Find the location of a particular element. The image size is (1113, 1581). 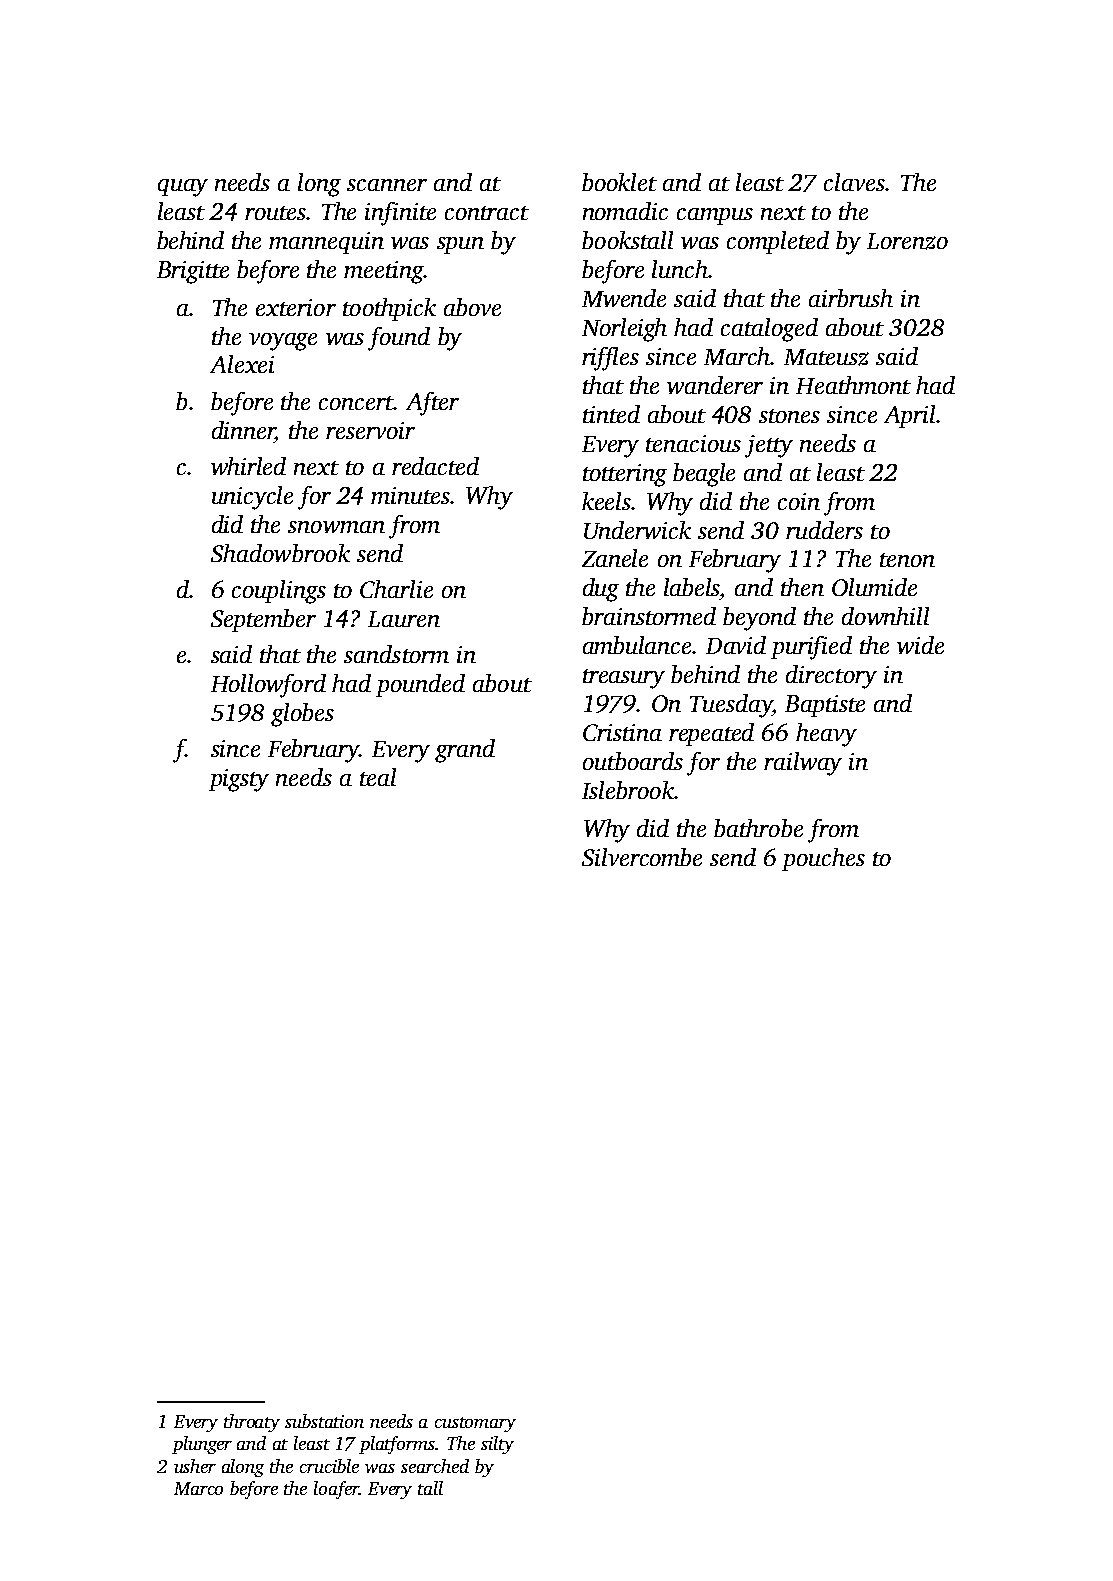

Silvercombe is located at coordinates (642, 857).
